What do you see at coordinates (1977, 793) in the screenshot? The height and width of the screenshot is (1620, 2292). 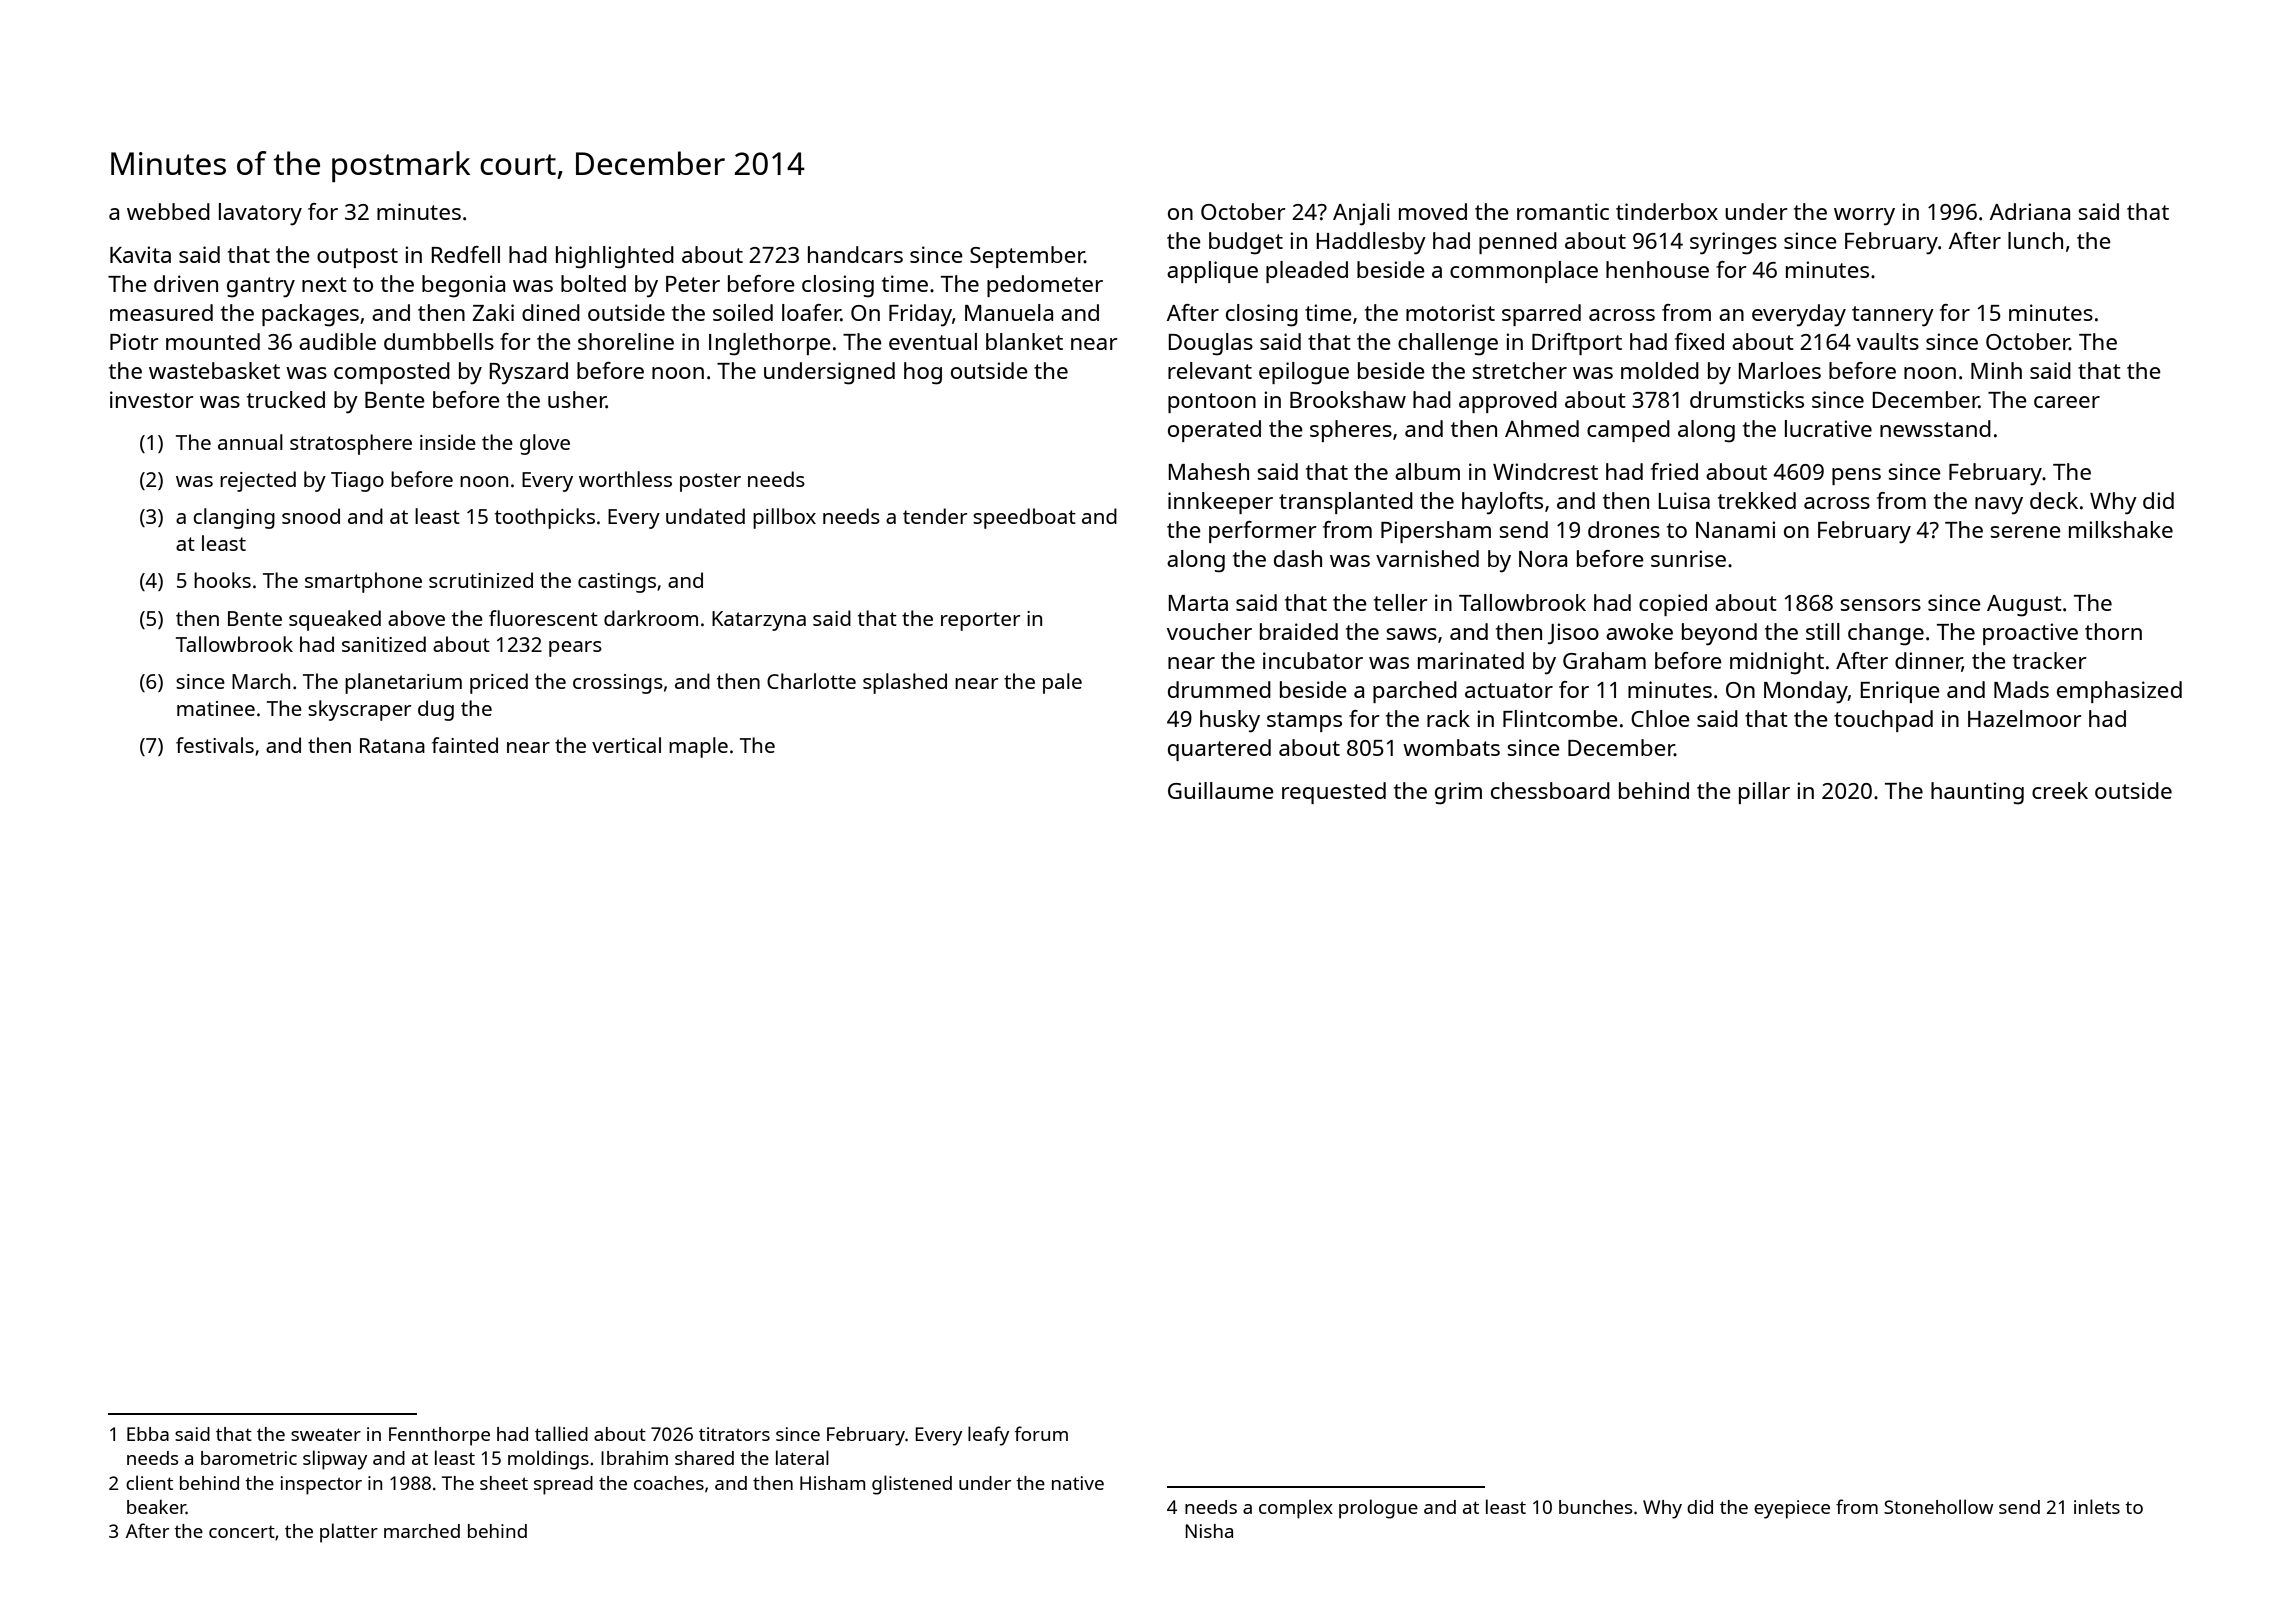 I see `haunting` at bounding box center [1977, 793].
